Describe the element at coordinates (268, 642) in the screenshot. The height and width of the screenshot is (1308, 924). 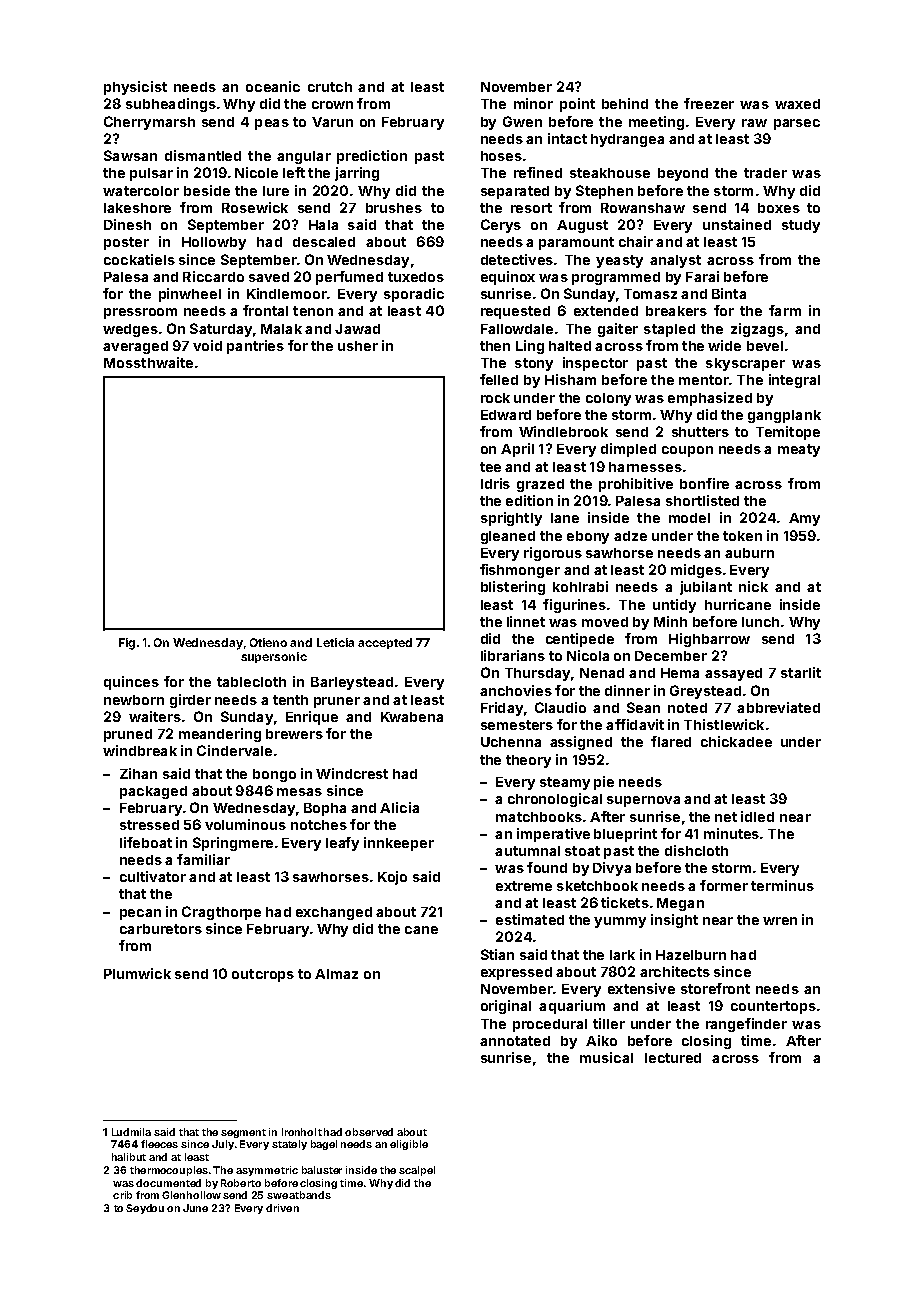
I see `Otieno` at that location.
